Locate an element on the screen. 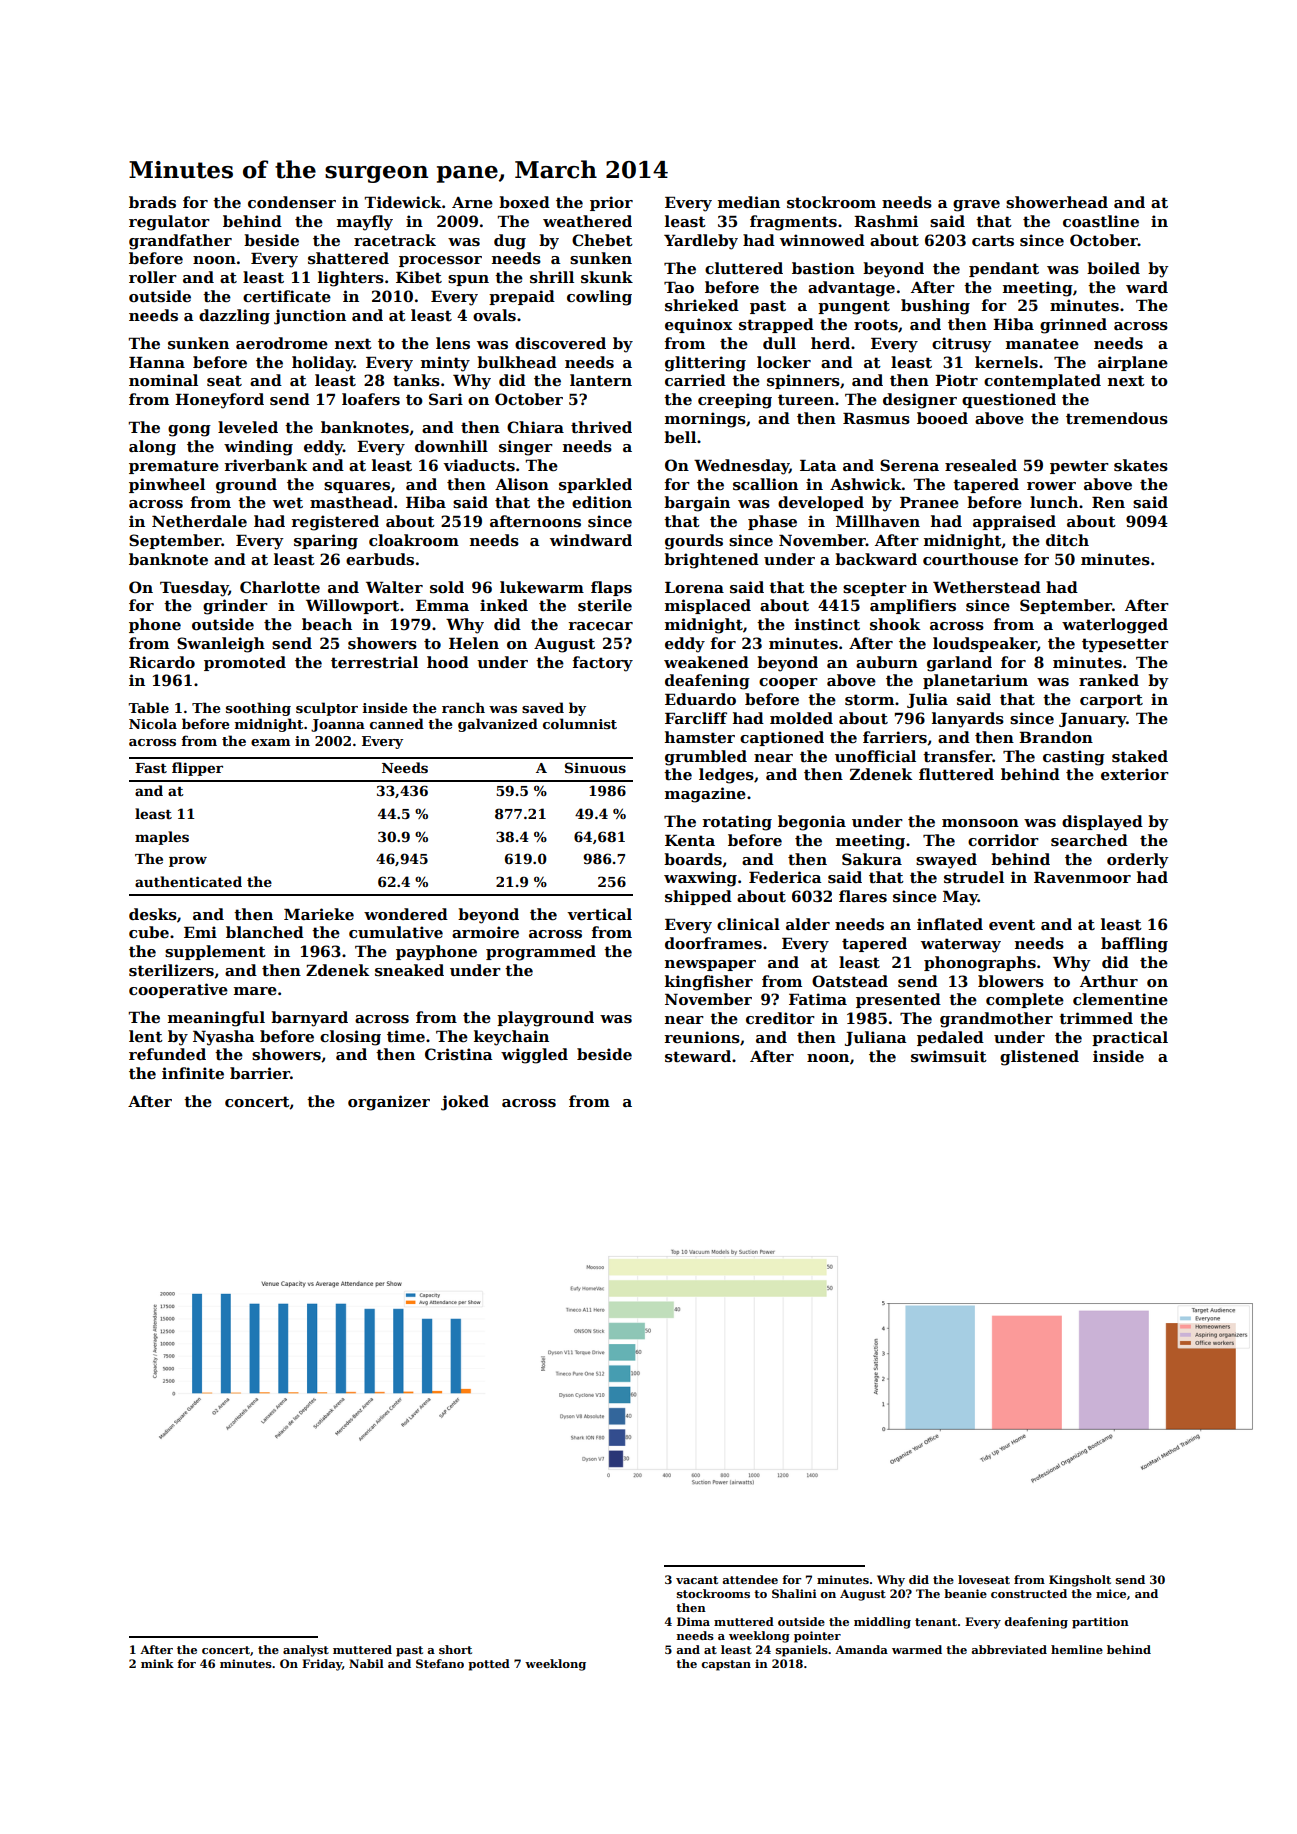 This screenshot has width=1297, height=1834. infinite is located at coordinates (193, 1073).
